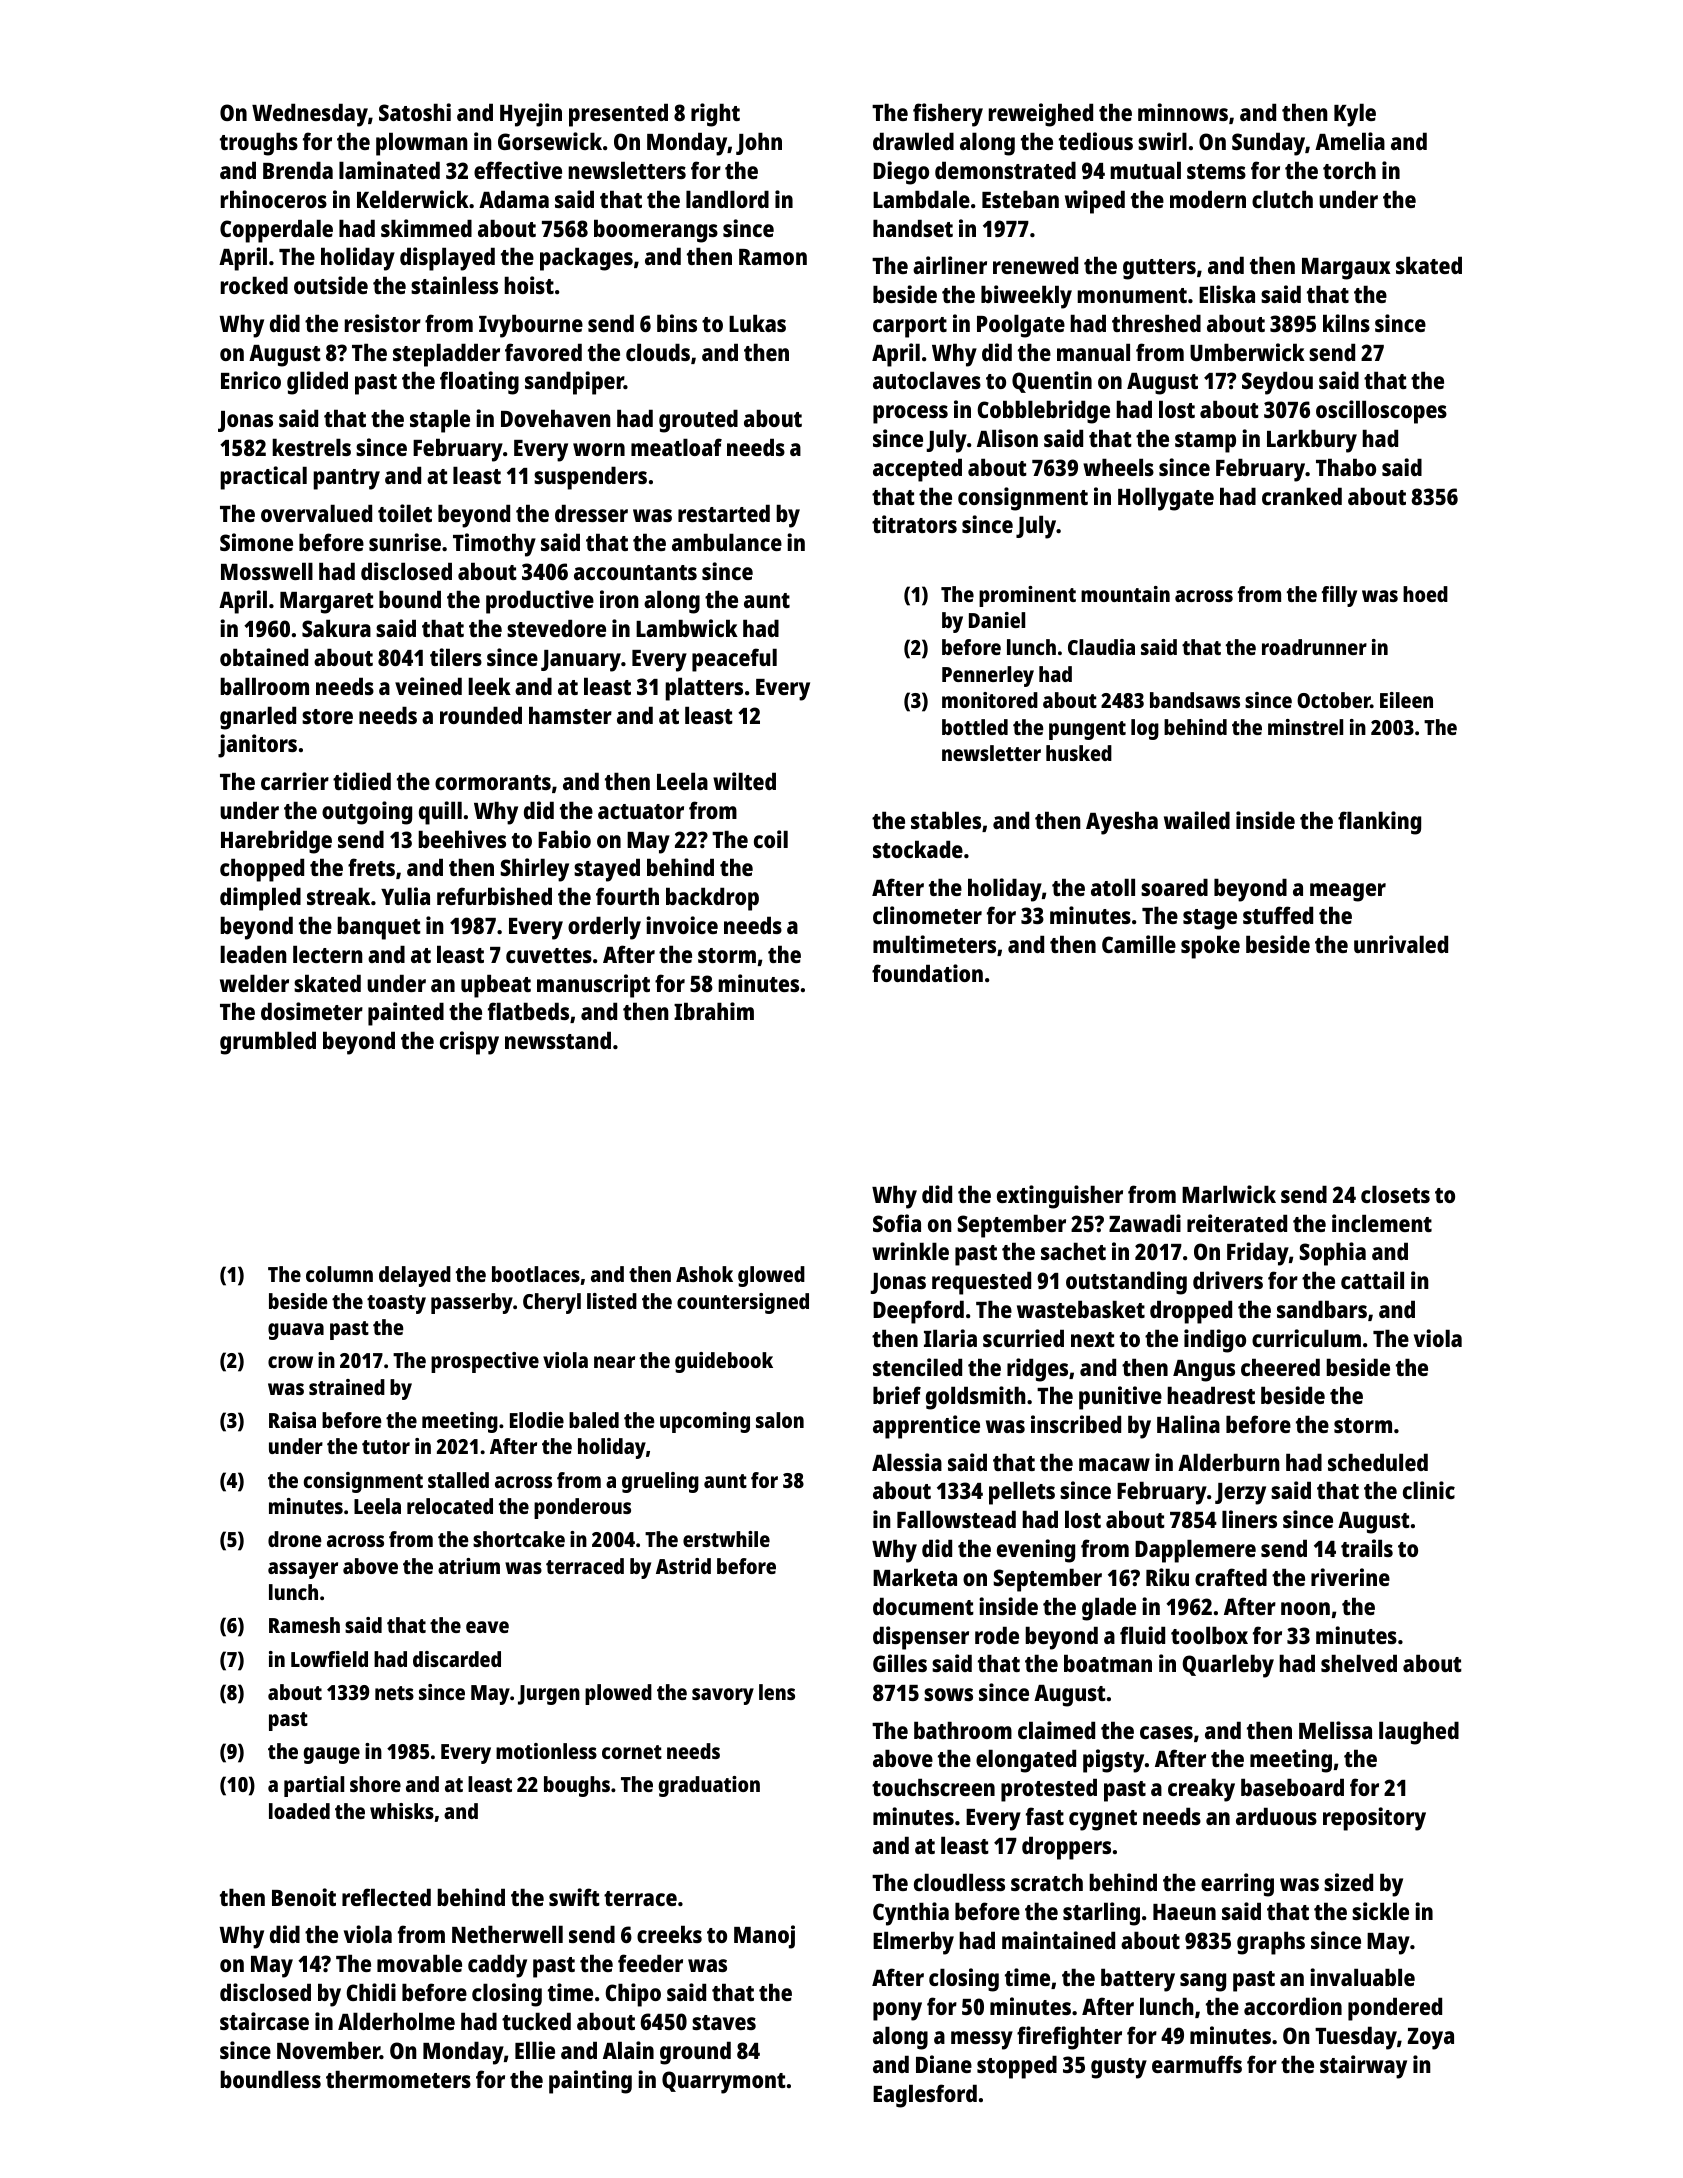 This screenshot has width=1683, height=2178. I want to click on lens, so click(777, 1692).
